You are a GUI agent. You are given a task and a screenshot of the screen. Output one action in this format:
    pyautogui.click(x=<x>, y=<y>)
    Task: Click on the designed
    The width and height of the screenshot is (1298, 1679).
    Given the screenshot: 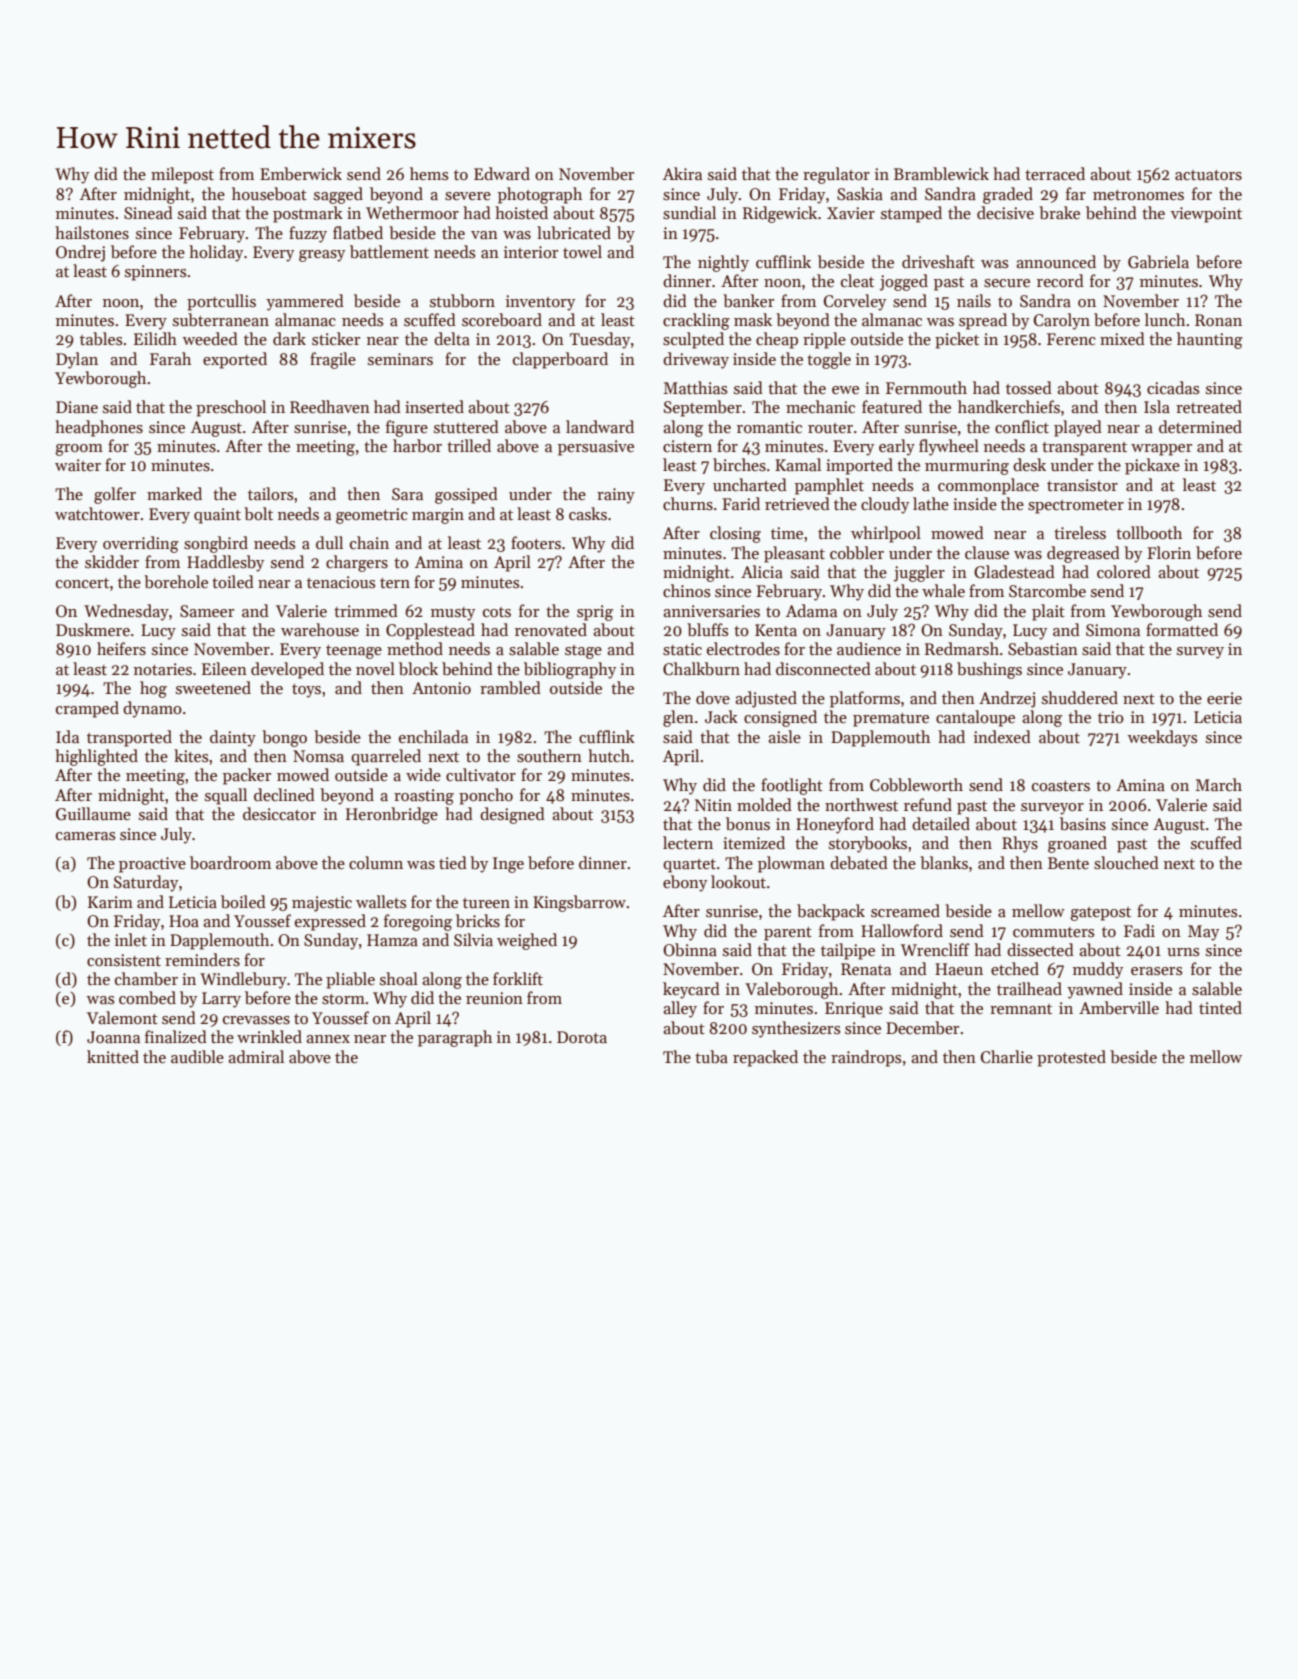 What is the action you would take?
    pyautogui.click(x=512, y=815)
